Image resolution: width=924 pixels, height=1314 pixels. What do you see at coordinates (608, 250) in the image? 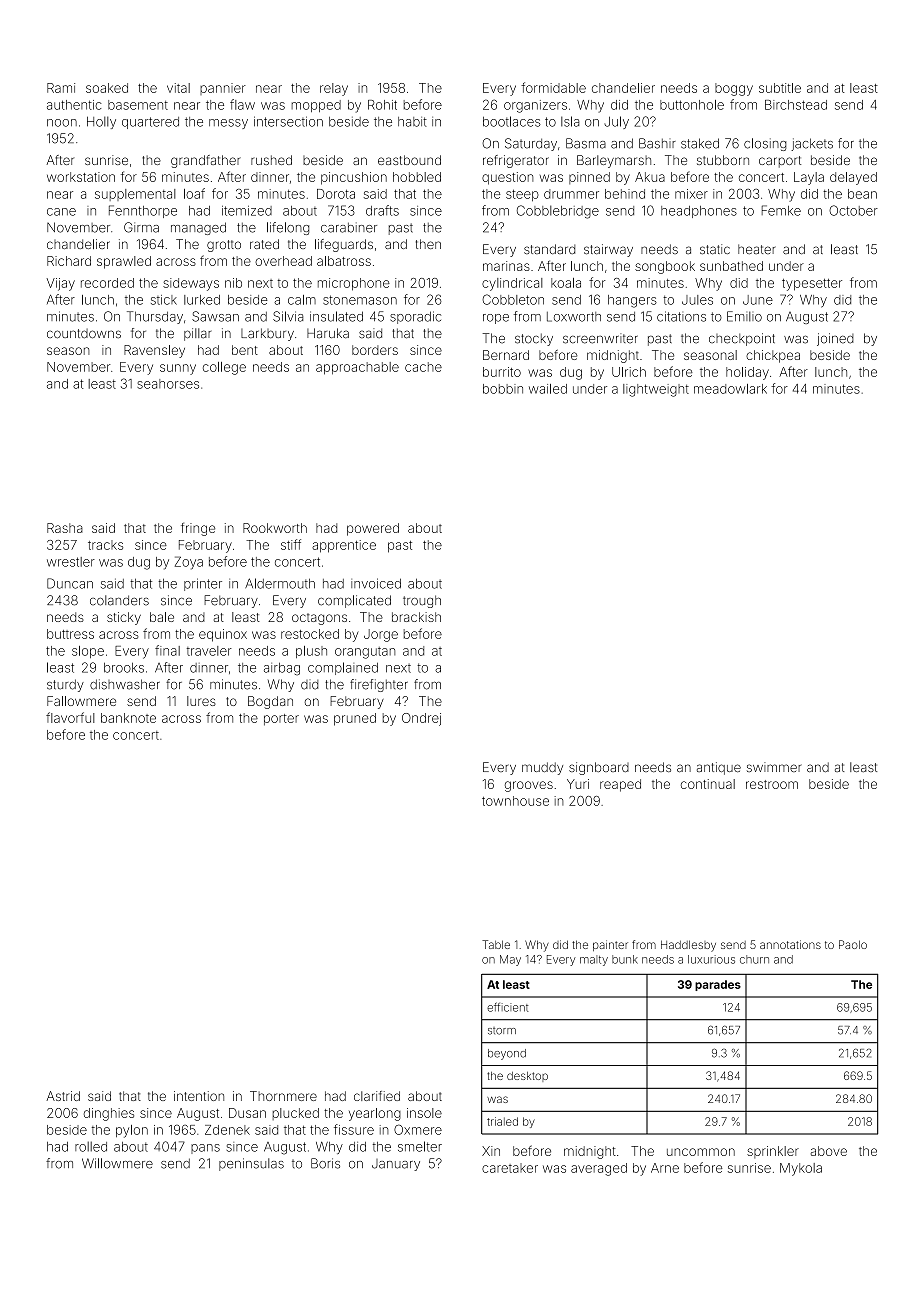
I see `stairway` at bounding box center [608, 250].
